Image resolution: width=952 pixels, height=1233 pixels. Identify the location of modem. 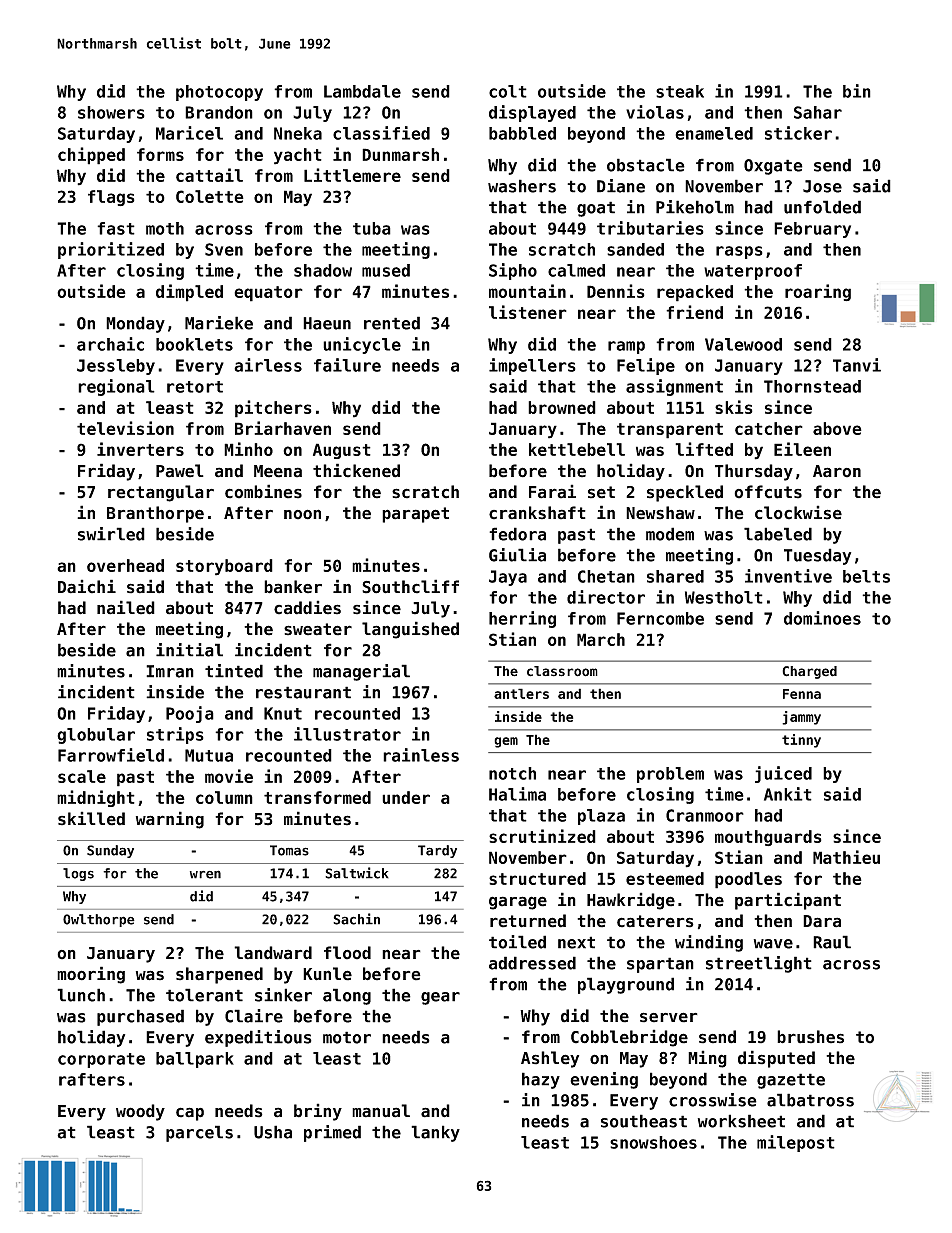
(670, 534).
